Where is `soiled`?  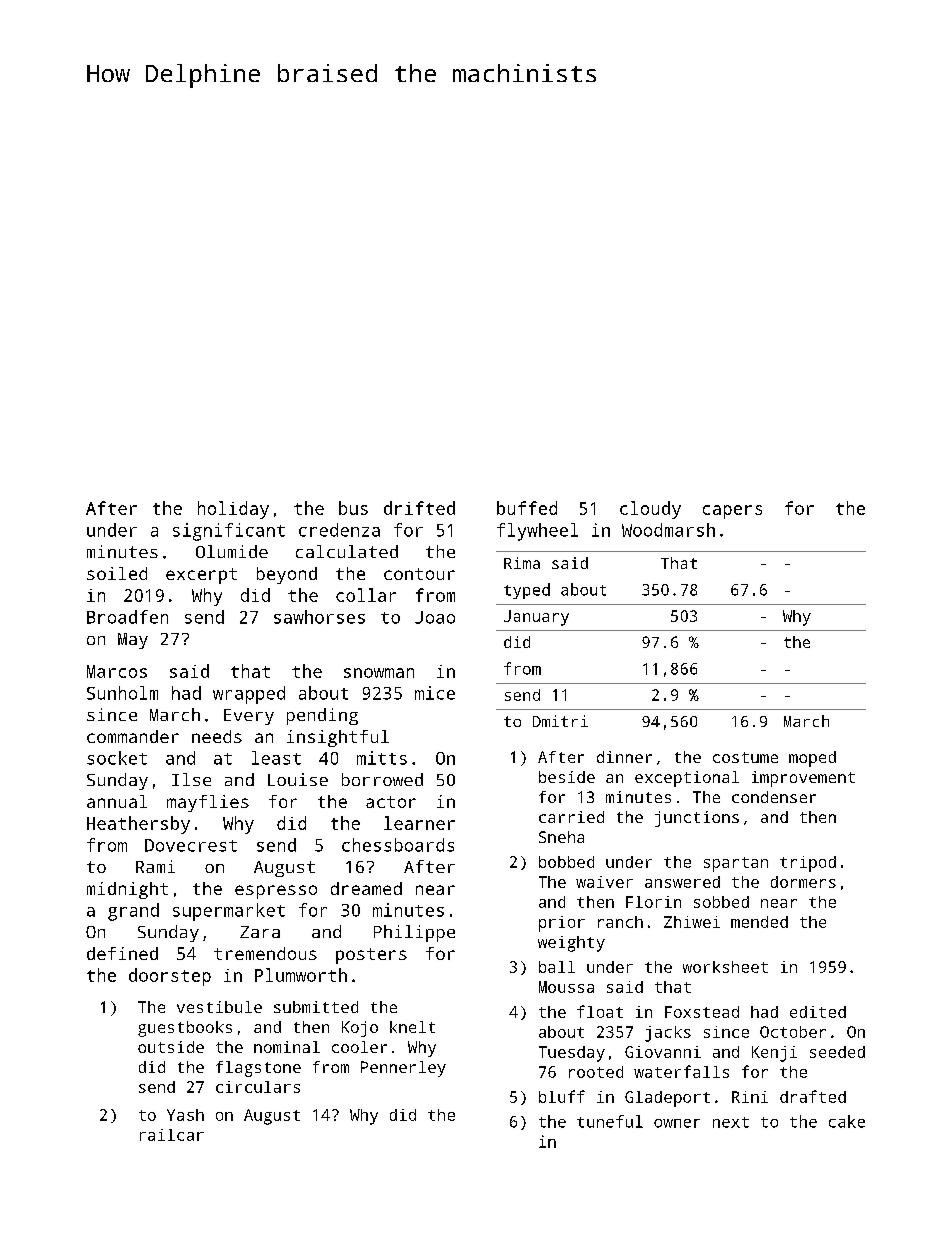 soiled is located at coordinates (117, 573).
